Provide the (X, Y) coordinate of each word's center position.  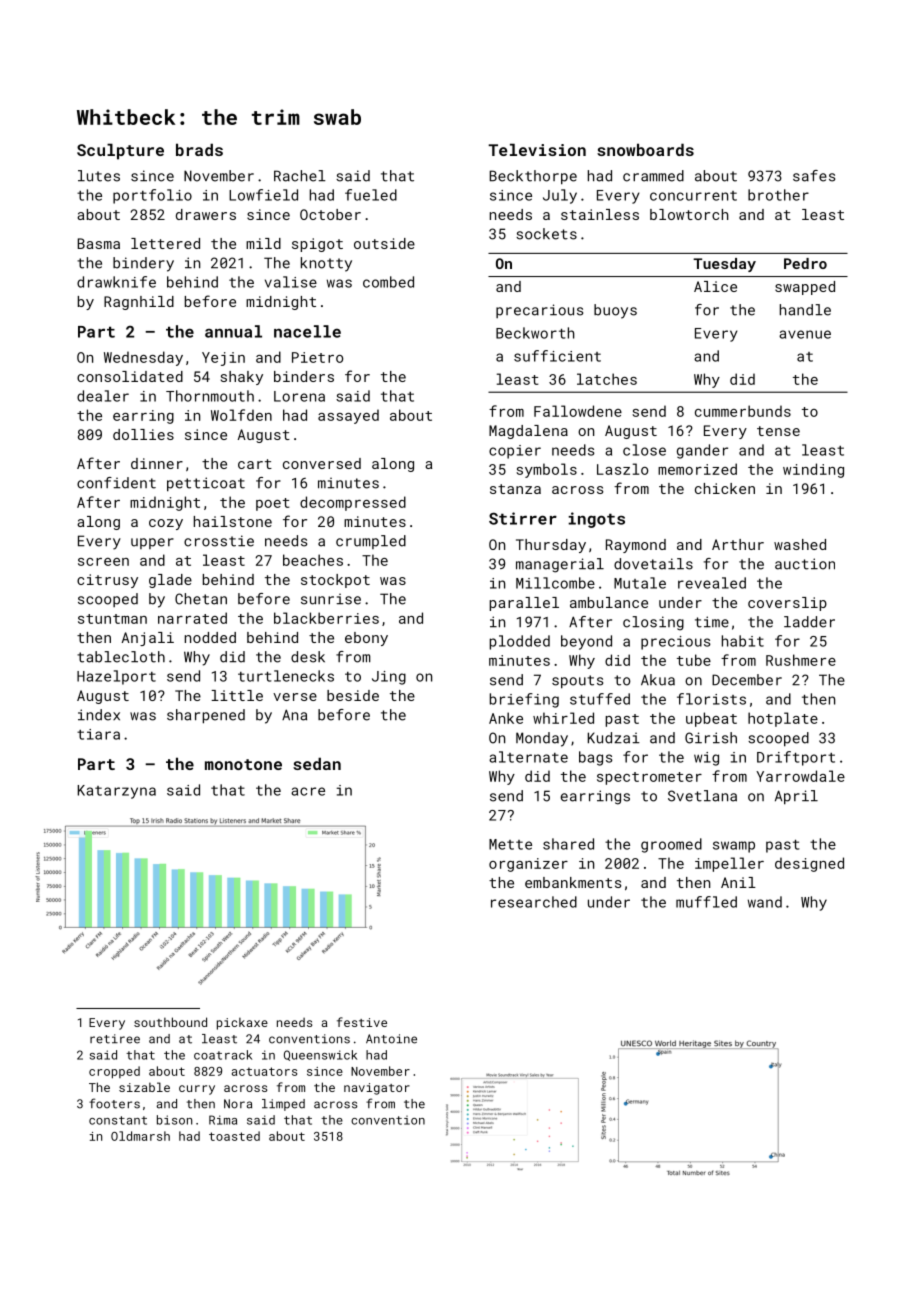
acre (308, 791)
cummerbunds (743, 411)
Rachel (300, 176)
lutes (99, 176)
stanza (515, 489)
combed (388, 282)
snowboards (645, 149)
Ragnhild (139, 303)
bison (174, 1120)
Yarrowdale (800, 776)
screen (103, 562)
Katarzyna (117, 792)
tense (778, 431)
